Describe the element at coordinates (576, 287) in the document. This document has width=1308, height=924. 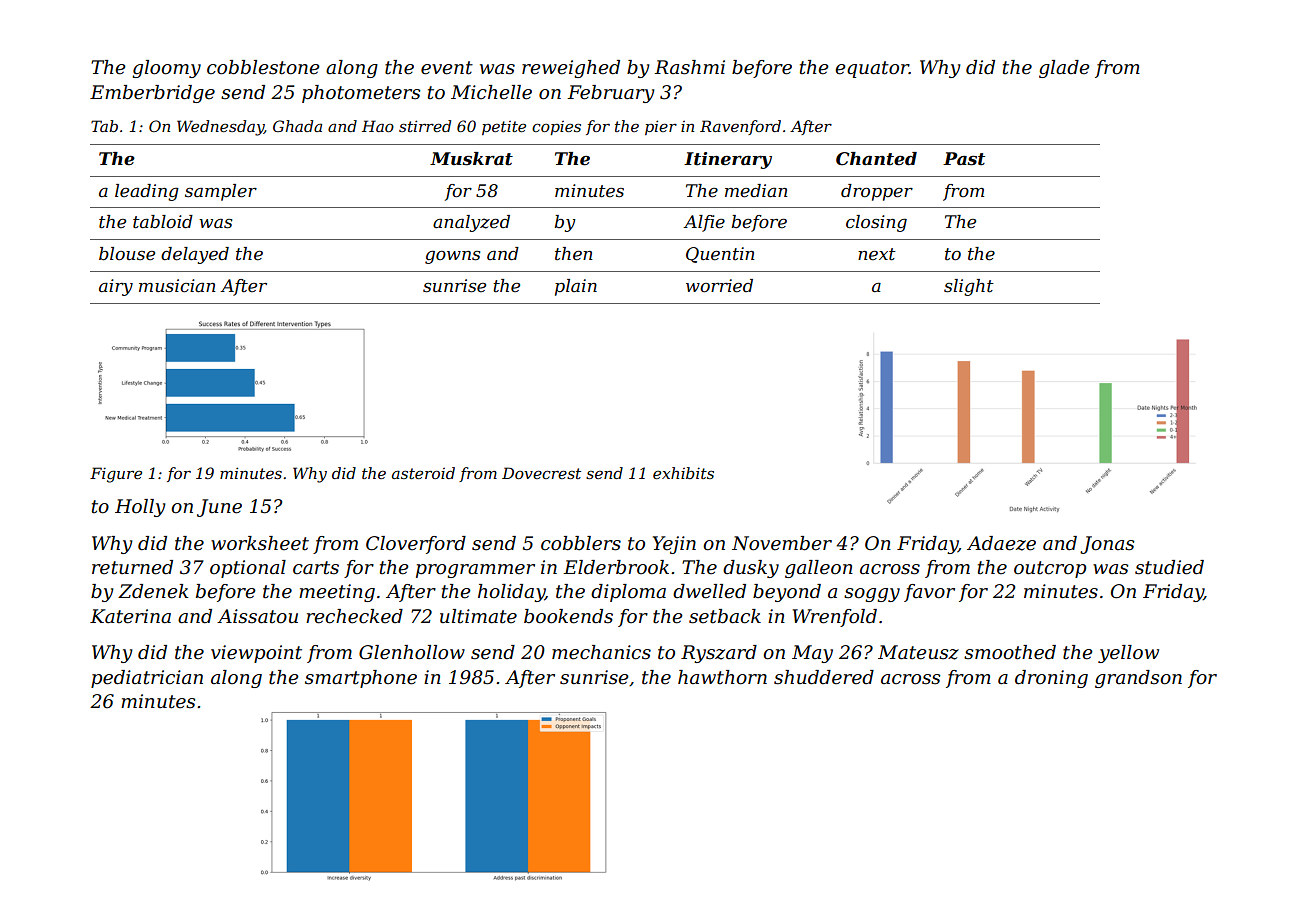
I see `plain` at that location.
